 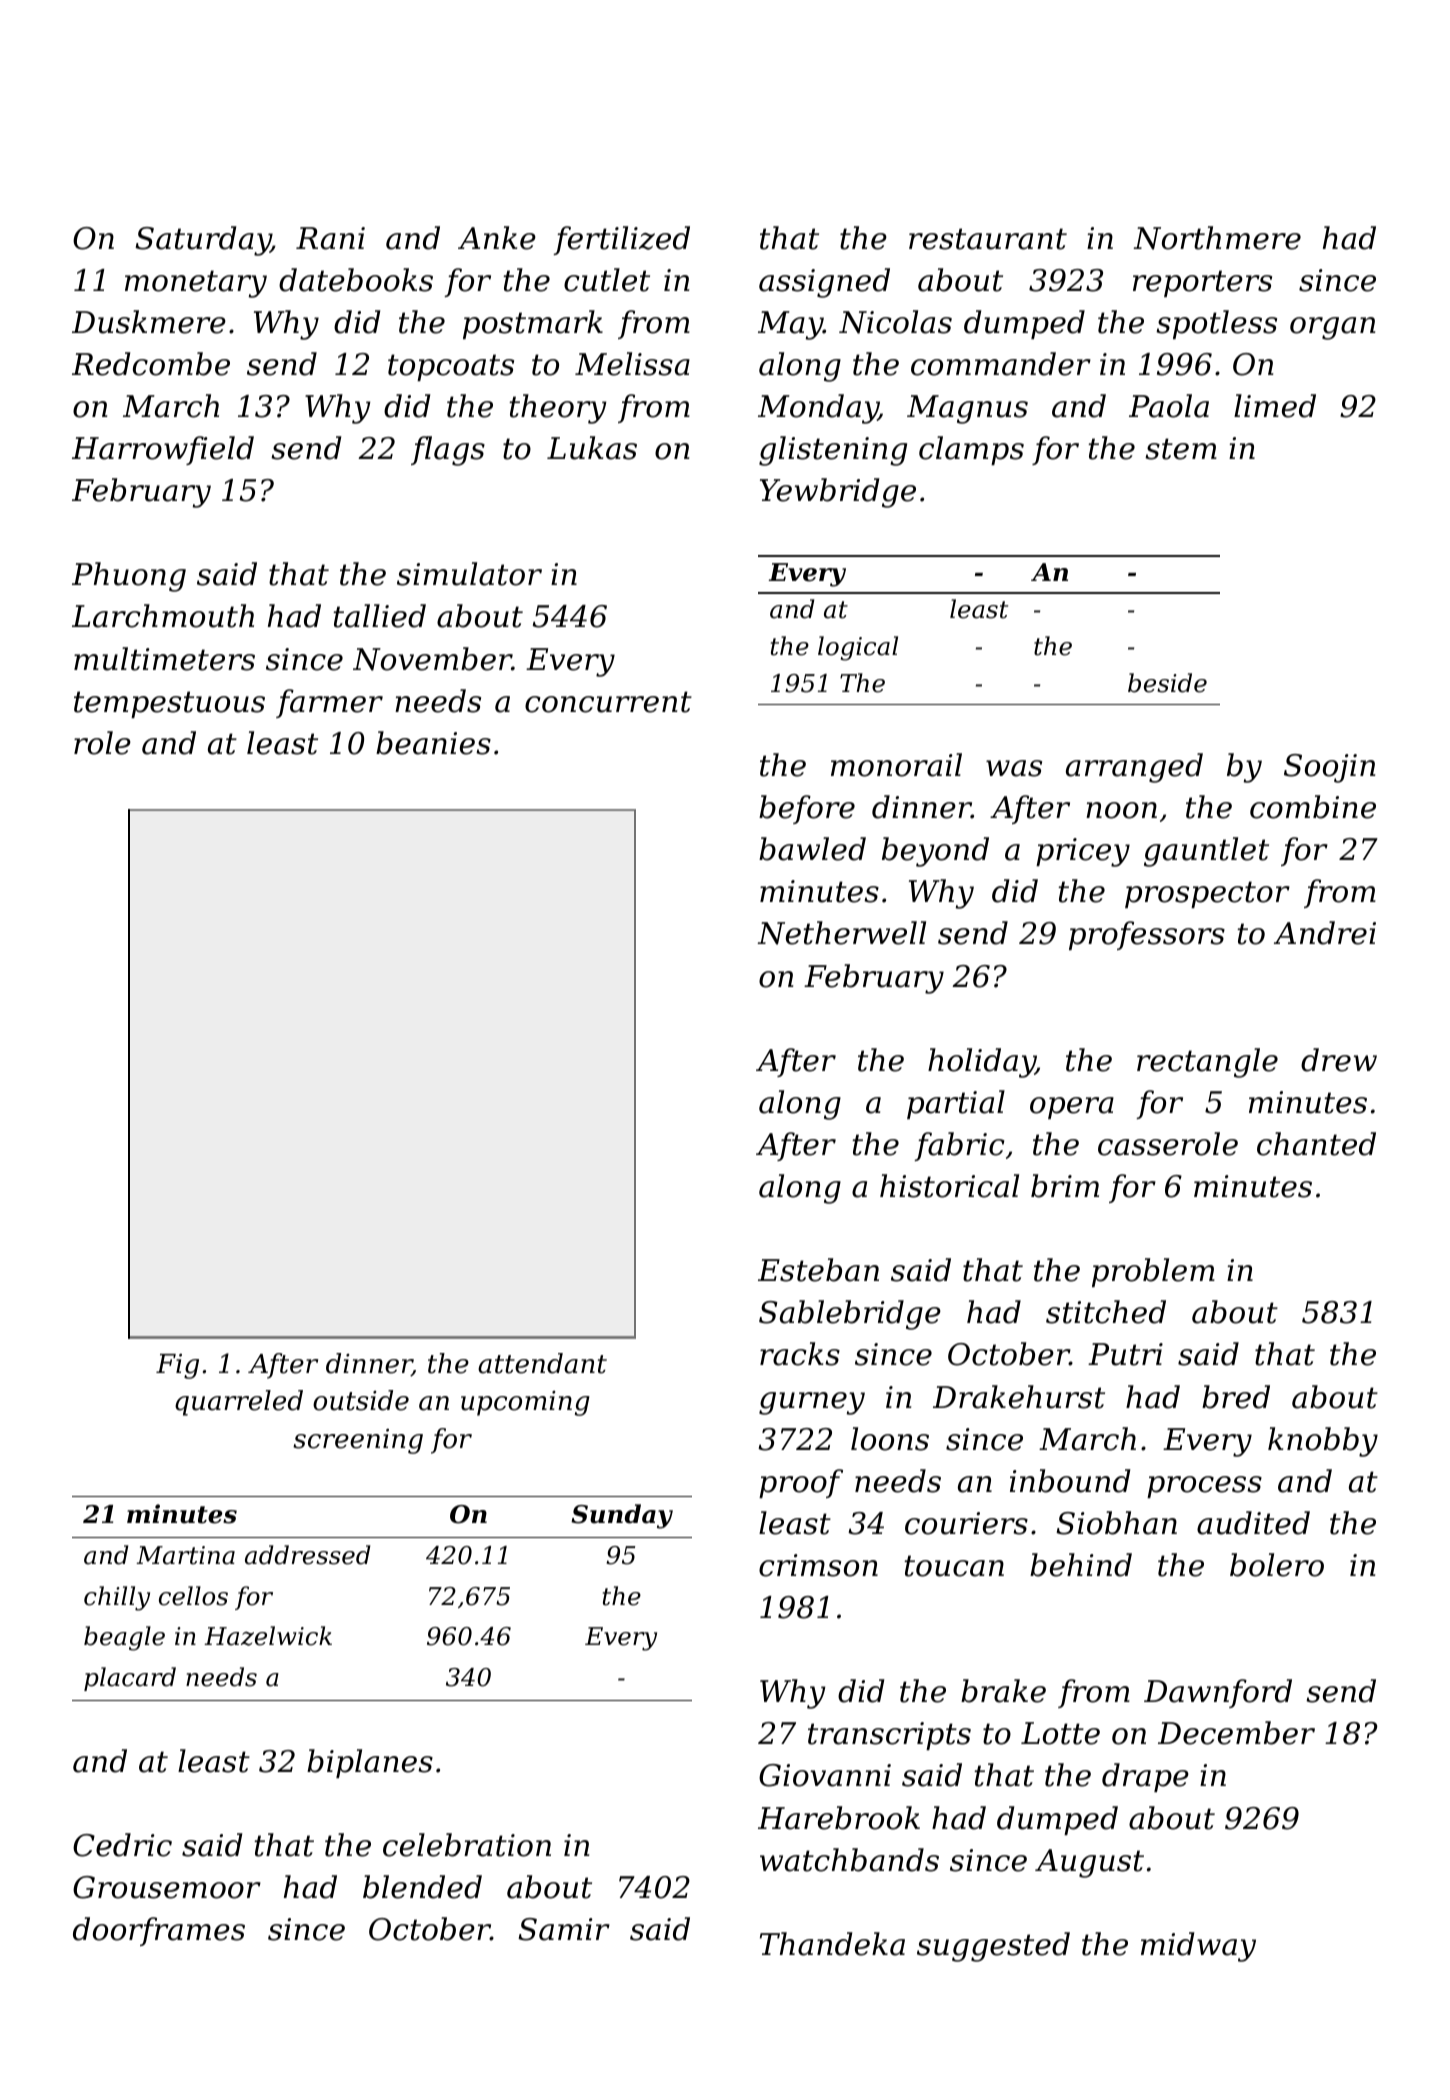 What do you see at coordinates (841, 933) in the screenshot?
I see `Netherwell` at bounding box center [841, 933].
